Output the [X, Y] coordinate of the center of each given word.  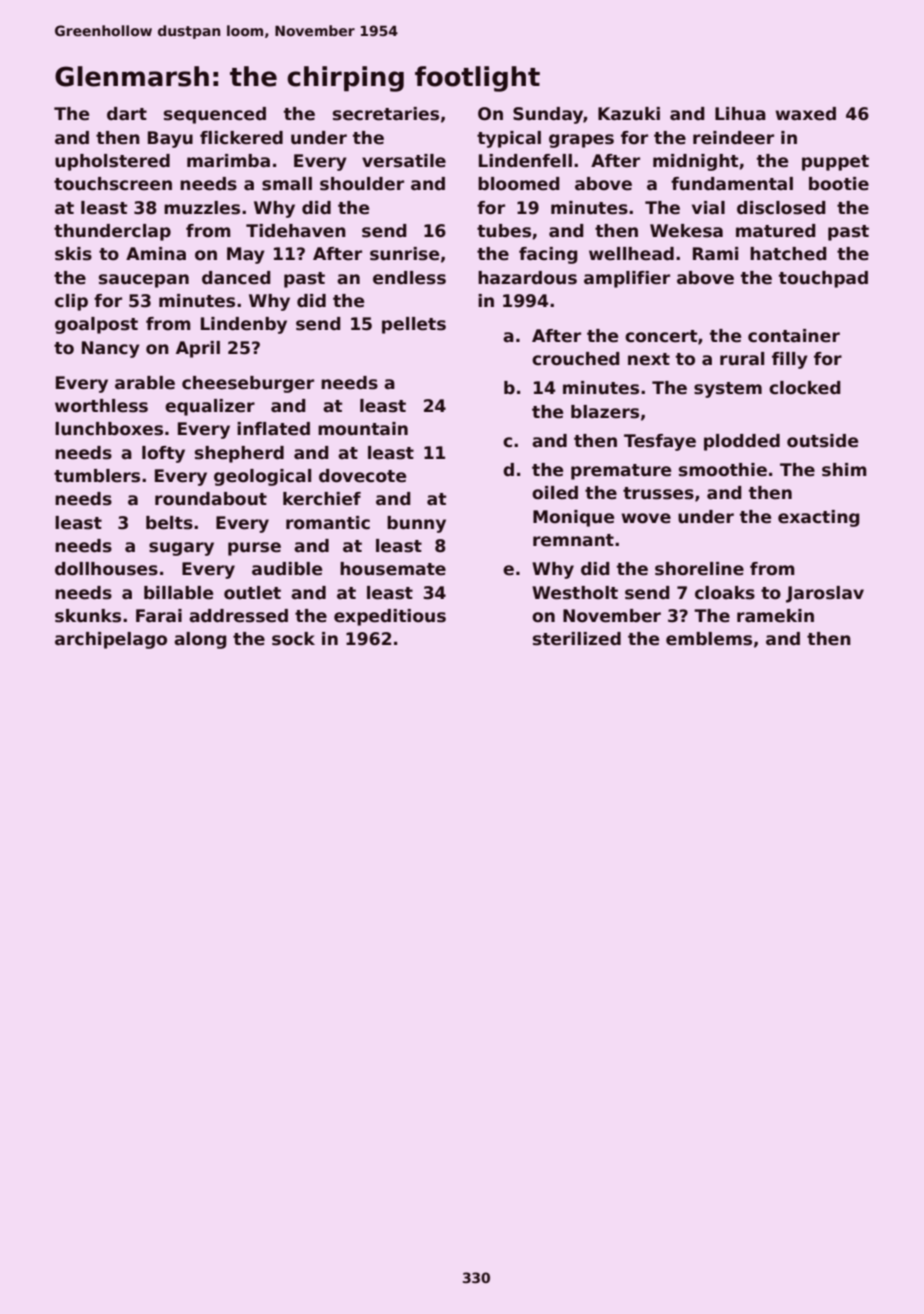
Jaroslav [825, 594]
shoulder [362, 184]
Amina [156, 254]
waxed [805, 114]
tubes [504, 231]
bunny [416, 524]
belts [169, 523]
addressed [238, 616]
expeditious [390, 617]
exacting [819, 518]
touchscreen [113, 184]
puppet [835, 163]
